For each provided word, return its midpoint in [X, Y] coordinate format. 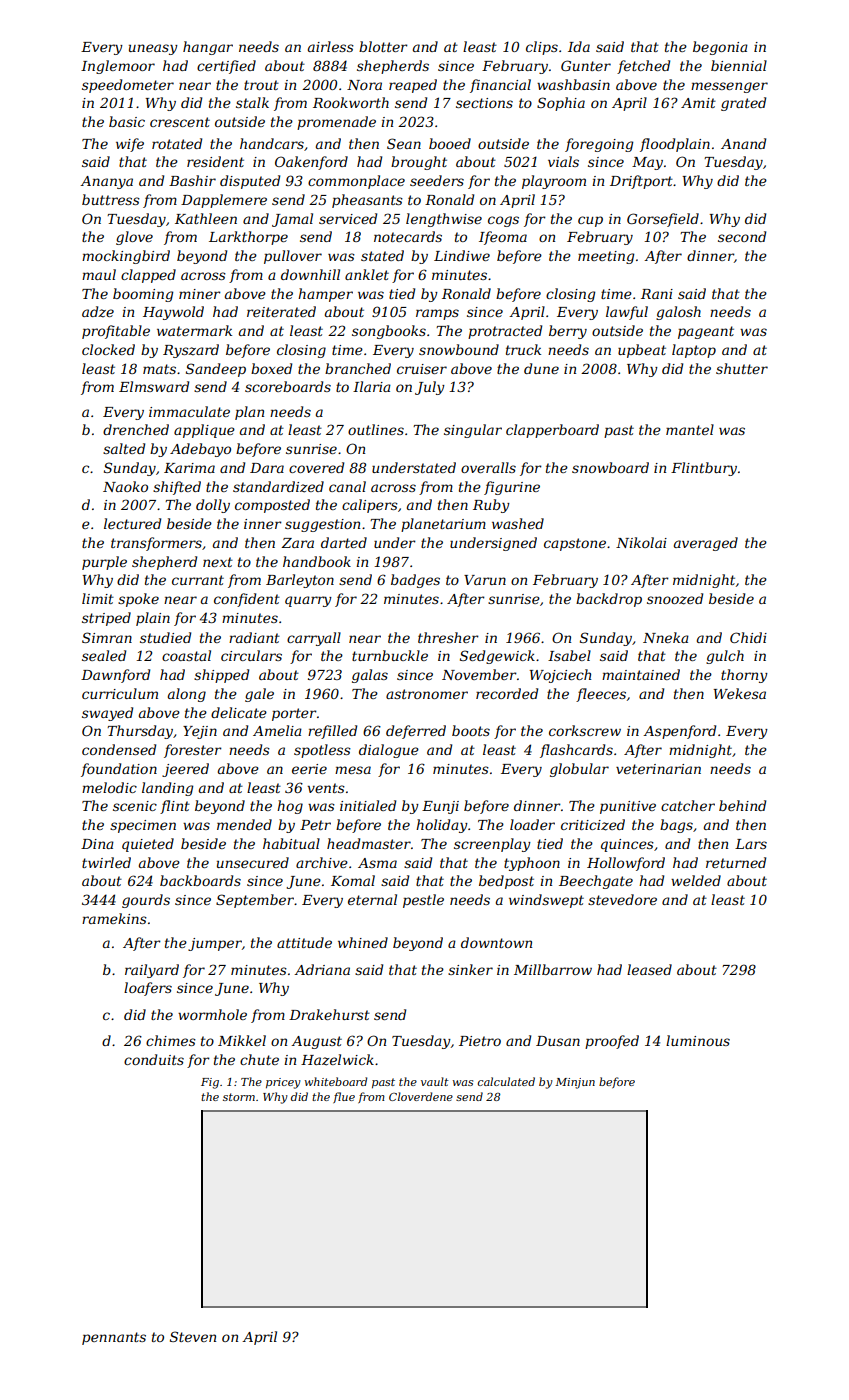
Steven [193, 1336]
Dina [97, 844]
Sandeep [216, 370]
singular [473, 431]
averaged [706, 544]
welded [696, 880]
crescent [180, 122]
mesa [353, 770]
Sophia [561, 104]
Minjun [575, 1083]
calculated [506, 1081]
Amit [698, 103]
